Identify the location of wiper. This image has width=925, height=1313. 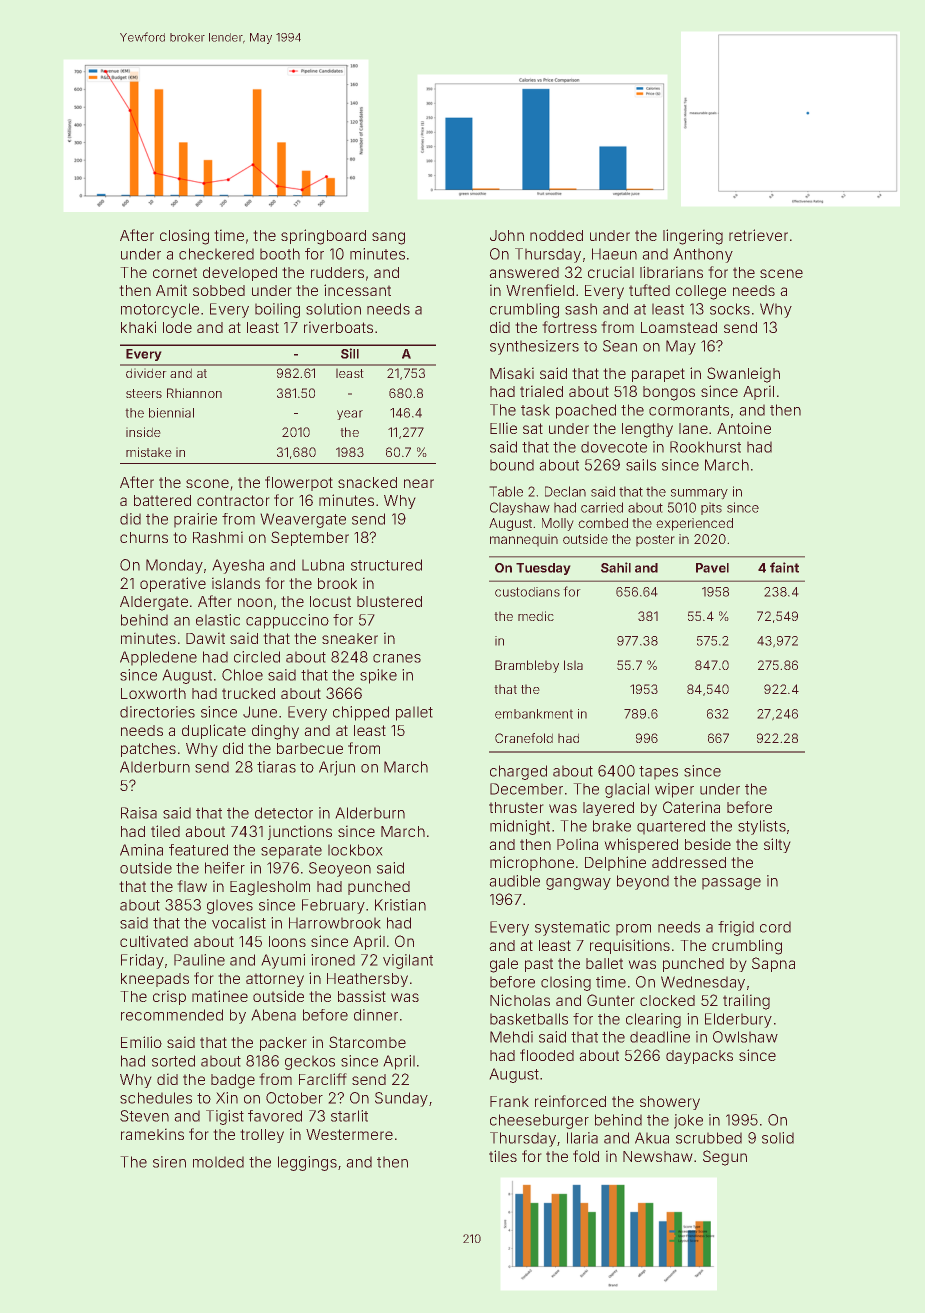
(674, 790).
